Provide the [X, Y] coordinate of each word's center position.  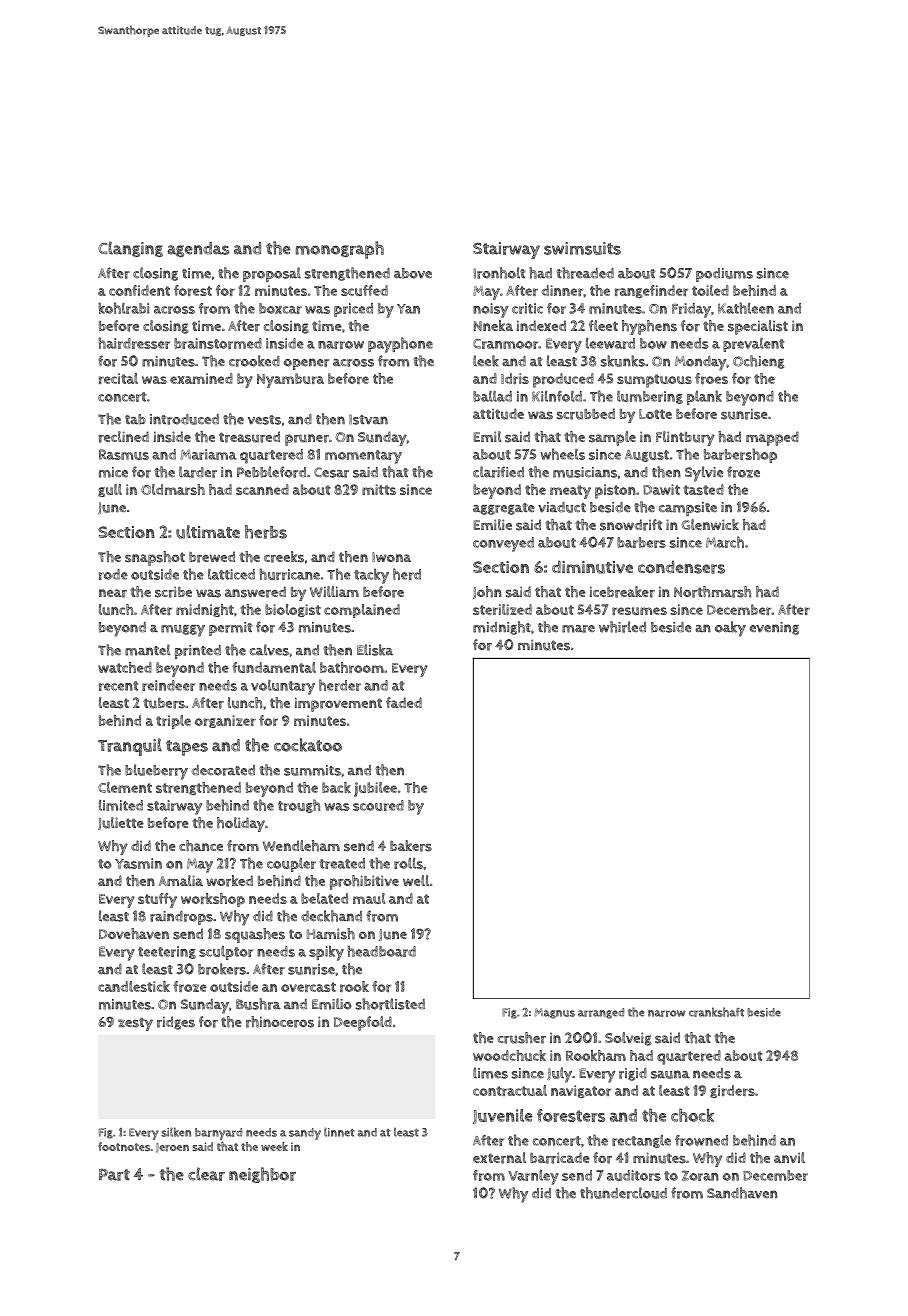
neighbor [262, 1175]
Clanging [130, 249]
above [413, 273]
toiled [710, 290]
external [499, 1158]
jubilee [375, 789]
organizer [225, 721]
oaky [730, 629]
